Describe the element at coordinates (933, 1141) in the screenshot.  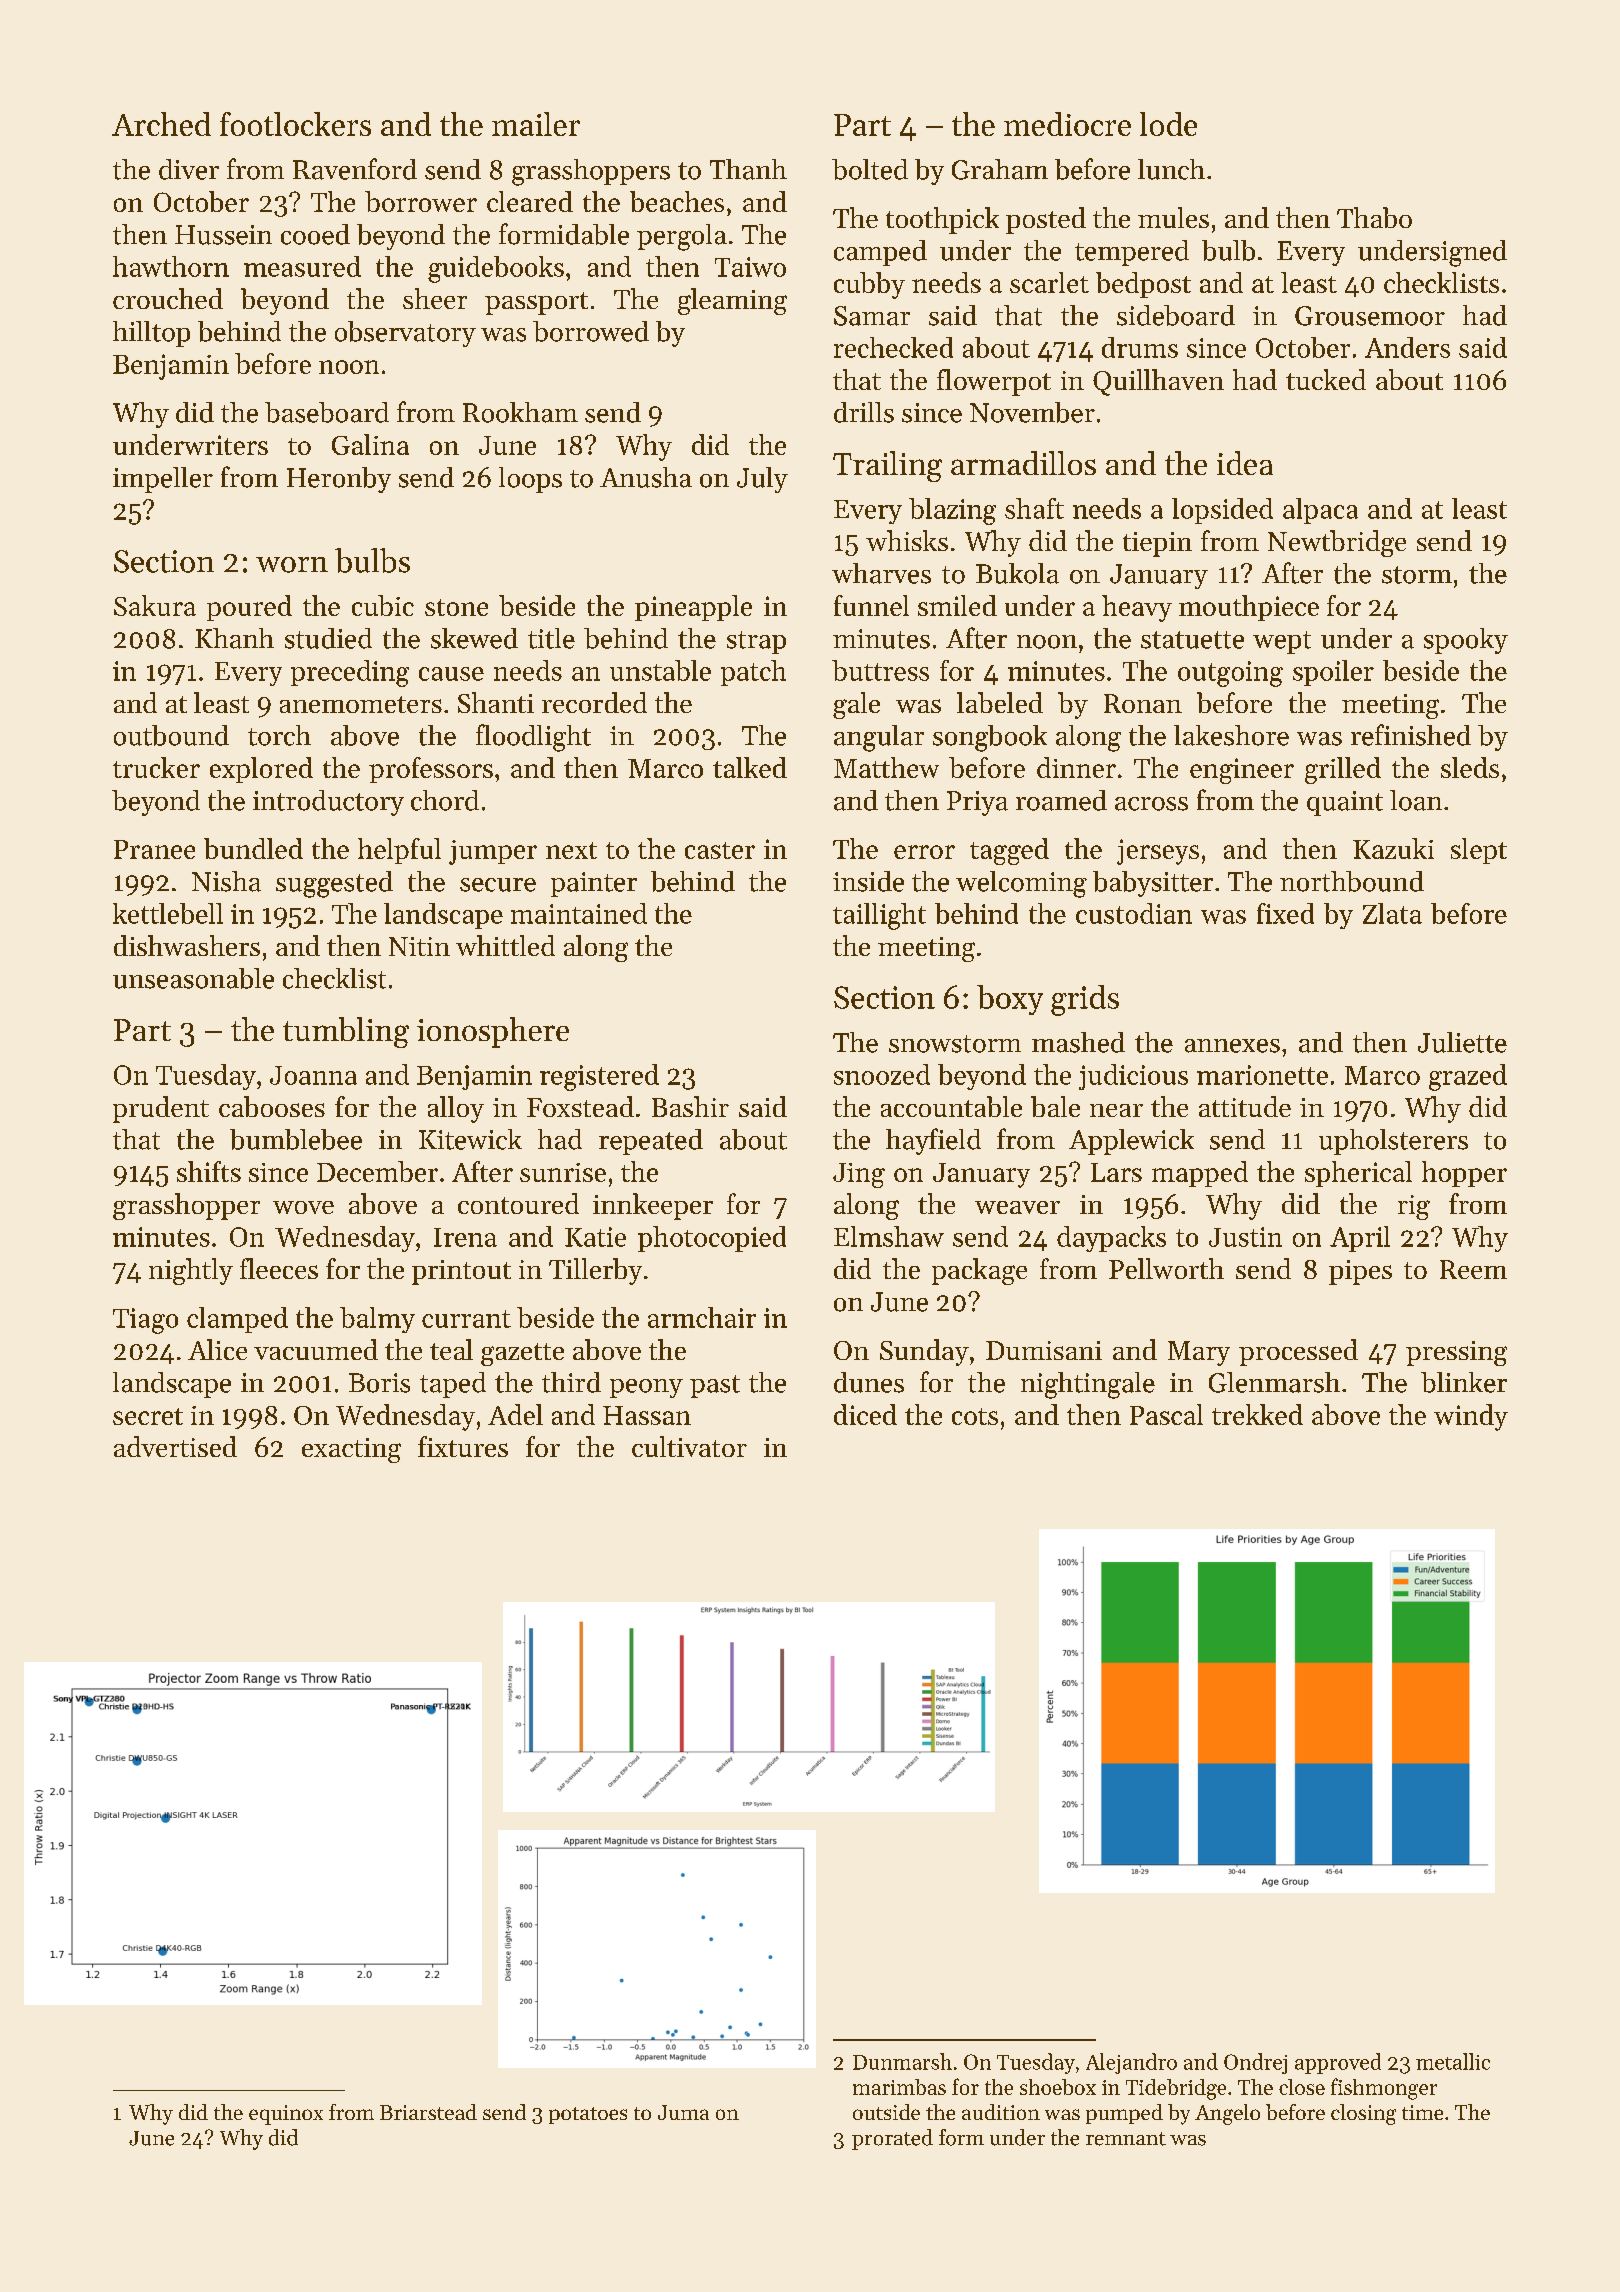
I see `hayfield` at that location.
